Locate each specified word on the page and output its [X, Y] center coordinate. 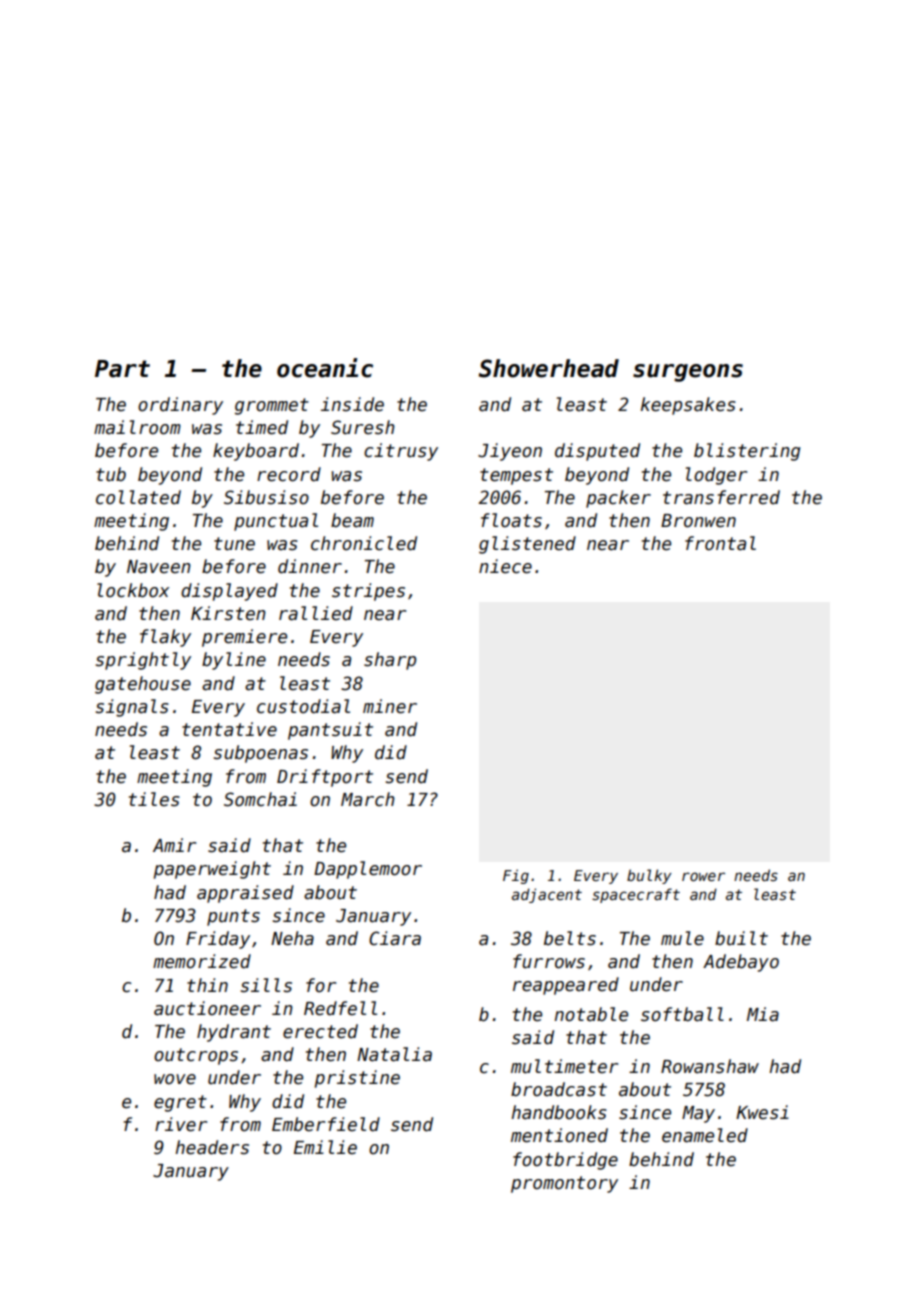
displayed [229, 592]
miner [390, 706]
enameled [705, 1135]
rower [703, 876]
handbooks [559, 1112]
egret [180, 1103]
